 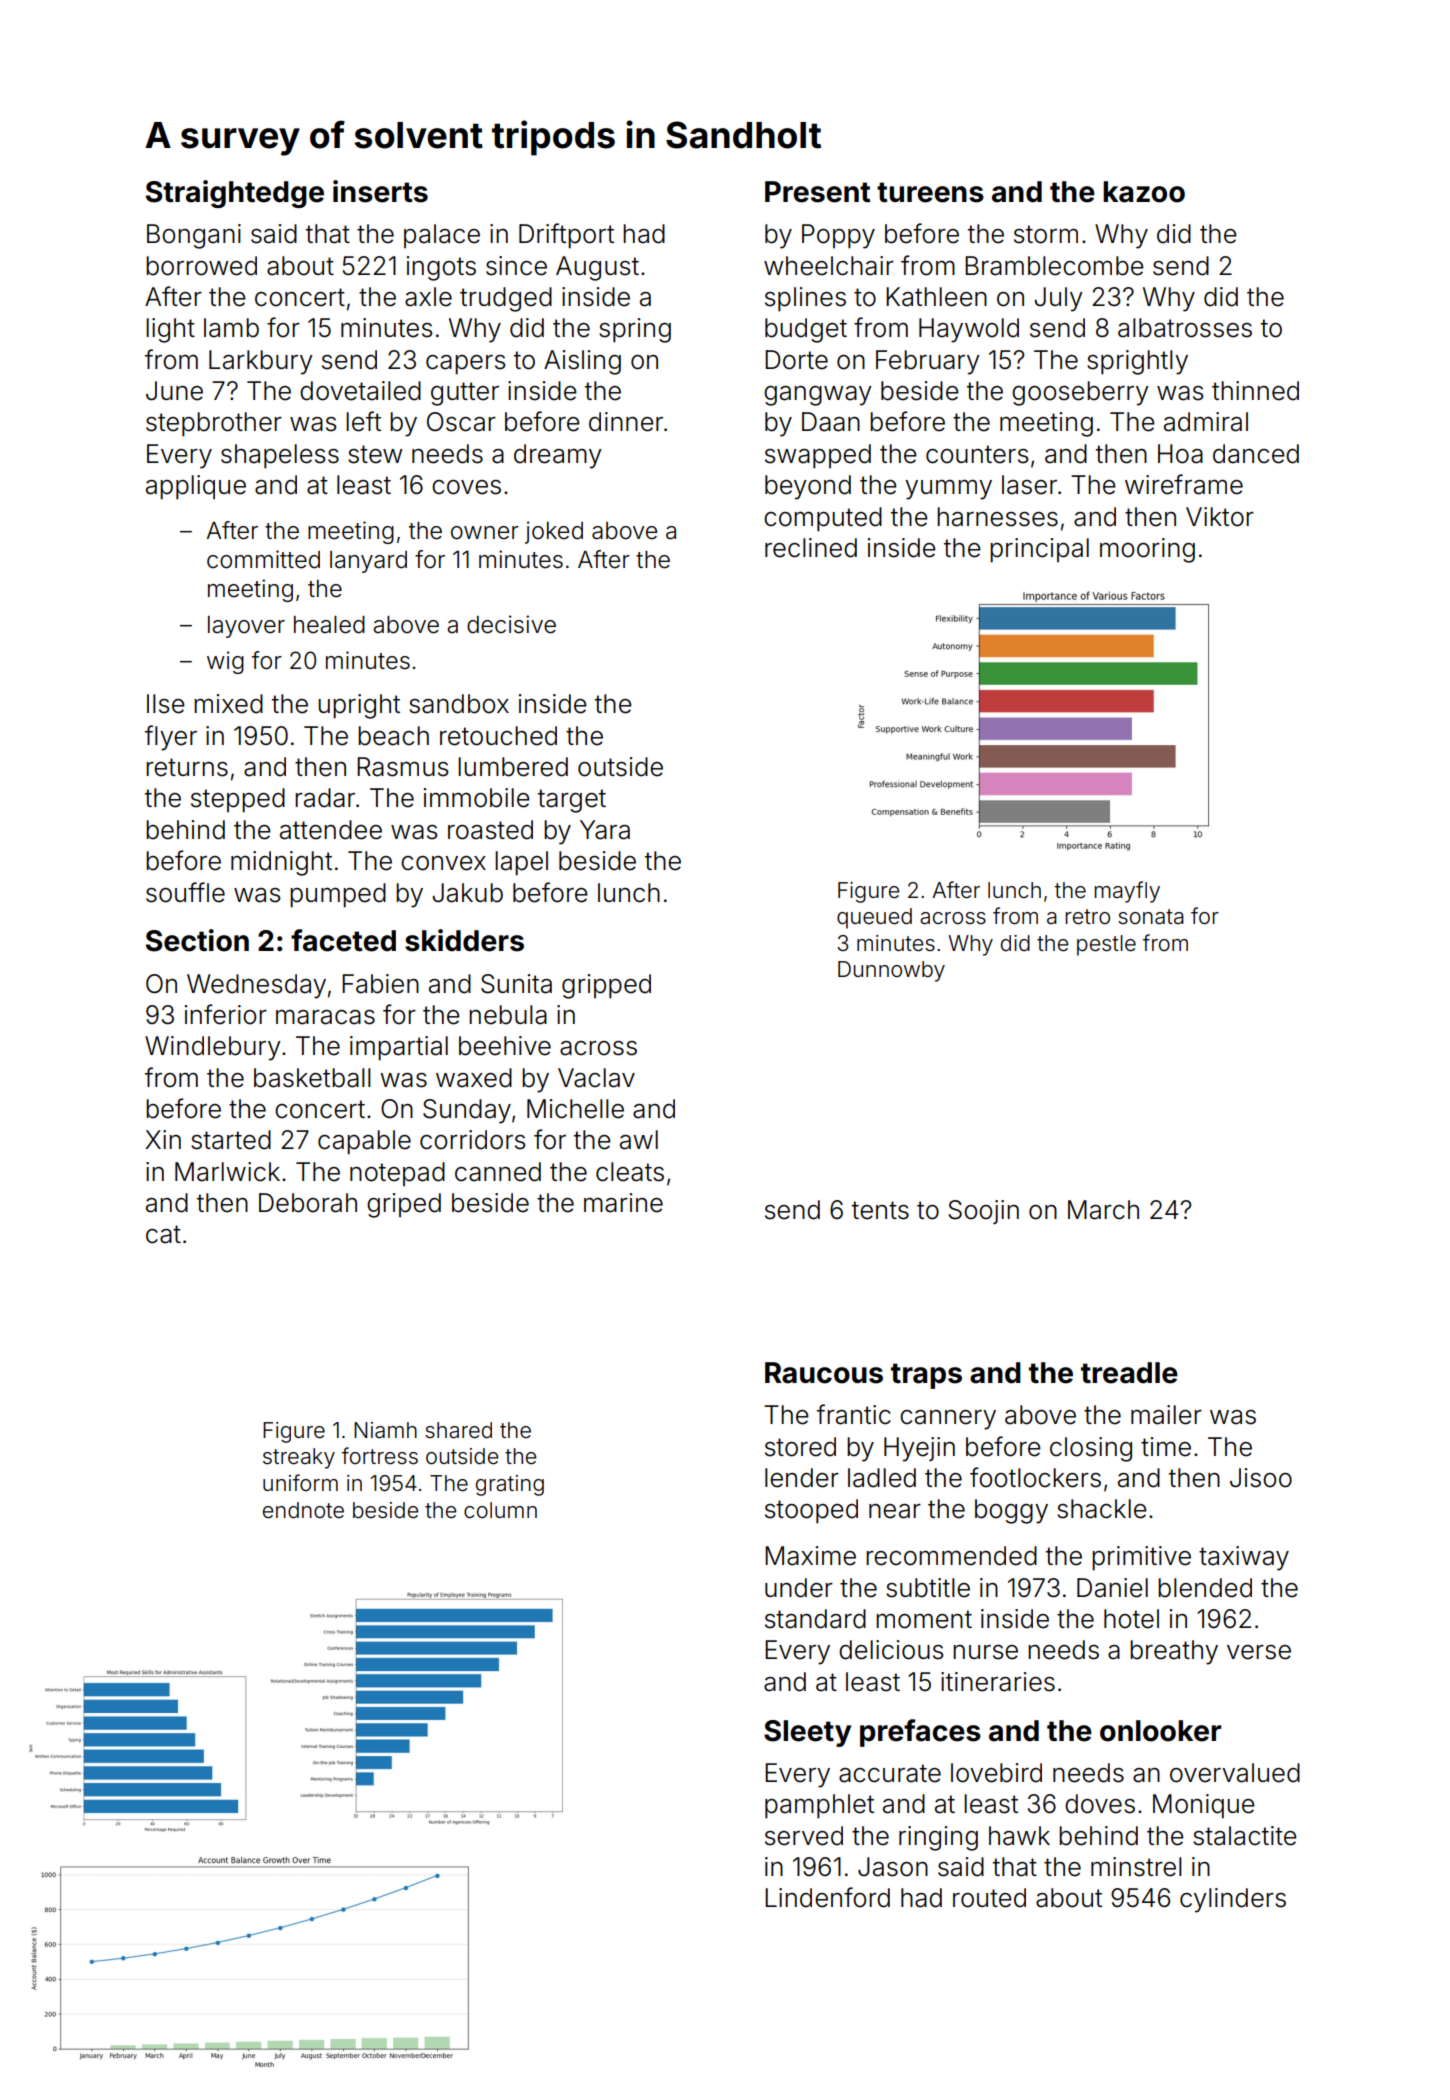 I want to click on borrowed, so click(x=201, y=266).
